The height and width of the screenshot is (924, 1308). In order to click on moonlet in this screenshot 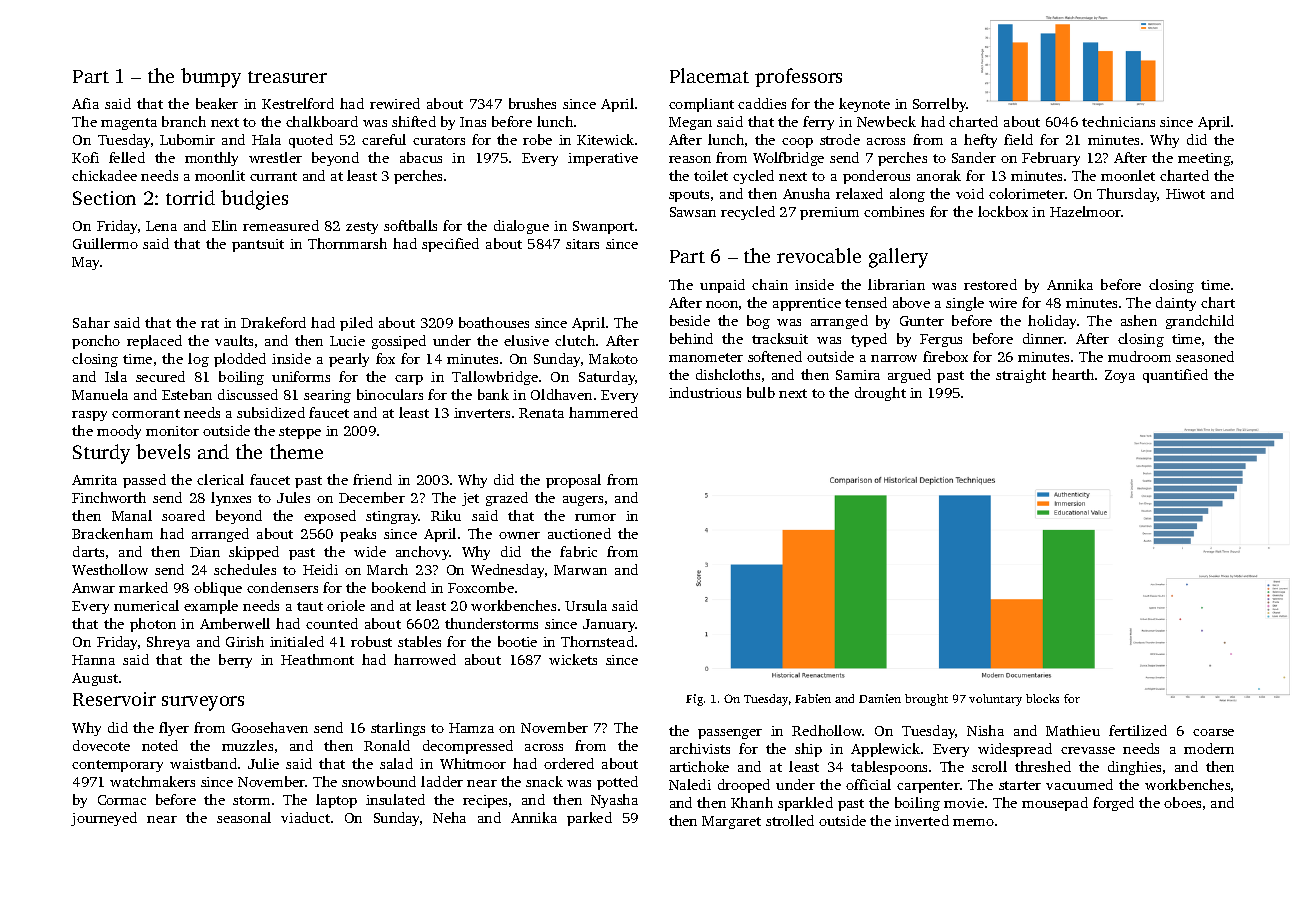, I will do `click(1128, 175)`.
